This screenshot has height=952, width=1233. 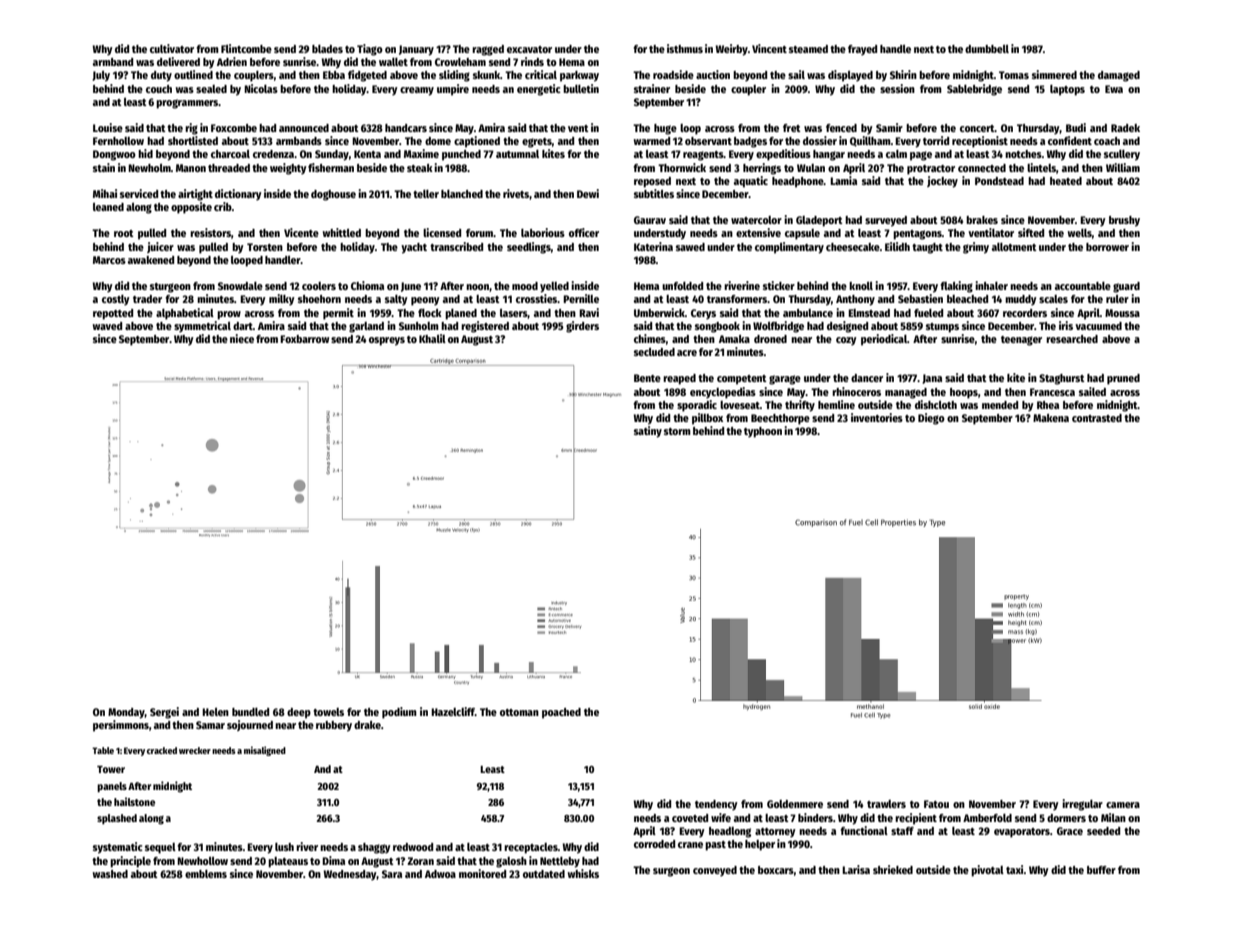 What do you see at coordinates (886, 221) in the screenshot?
I see `surveyed` at bounding box center [886, 221].
